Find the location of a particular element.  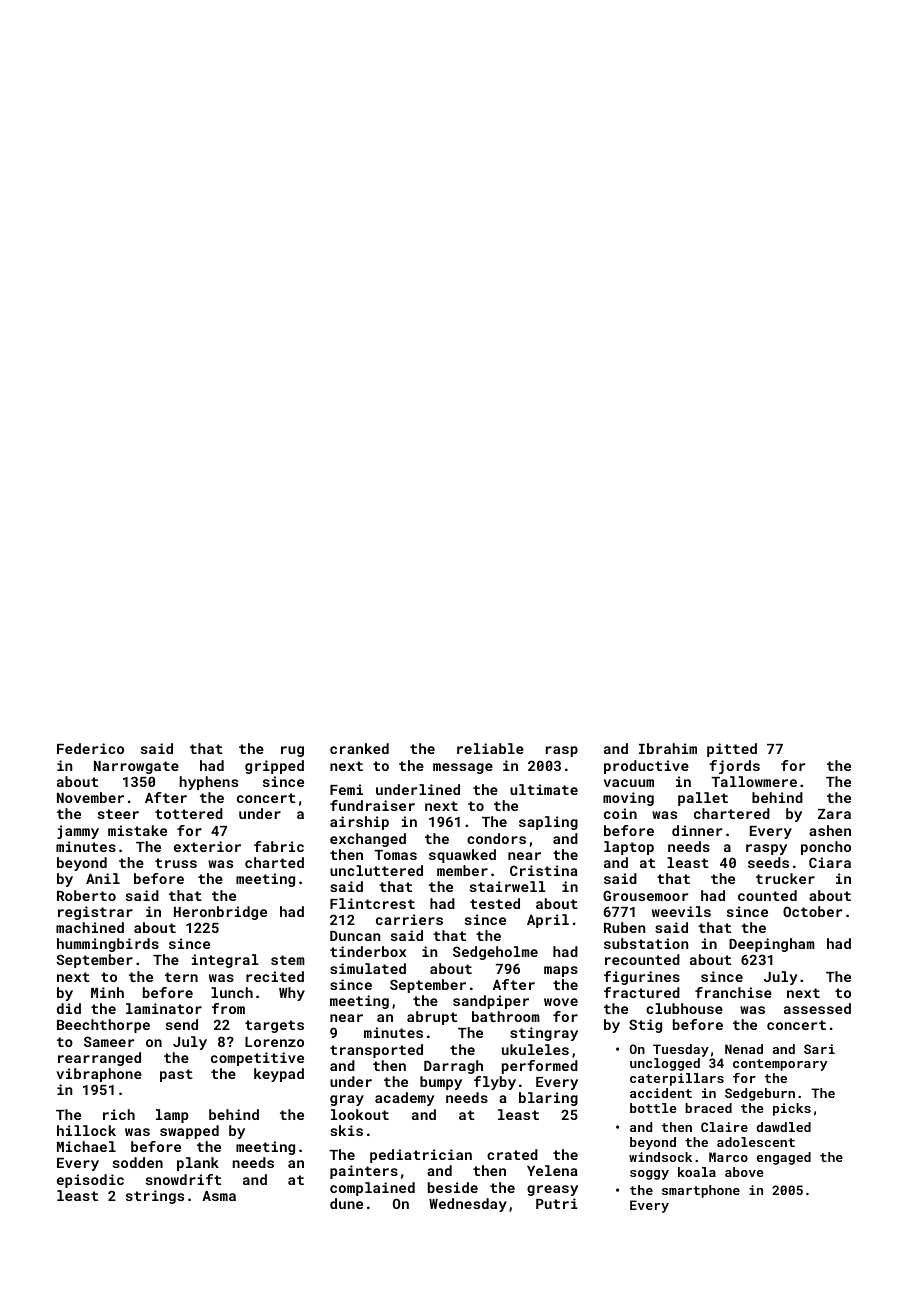

unclogged is located at coordinates (665, 1064).
